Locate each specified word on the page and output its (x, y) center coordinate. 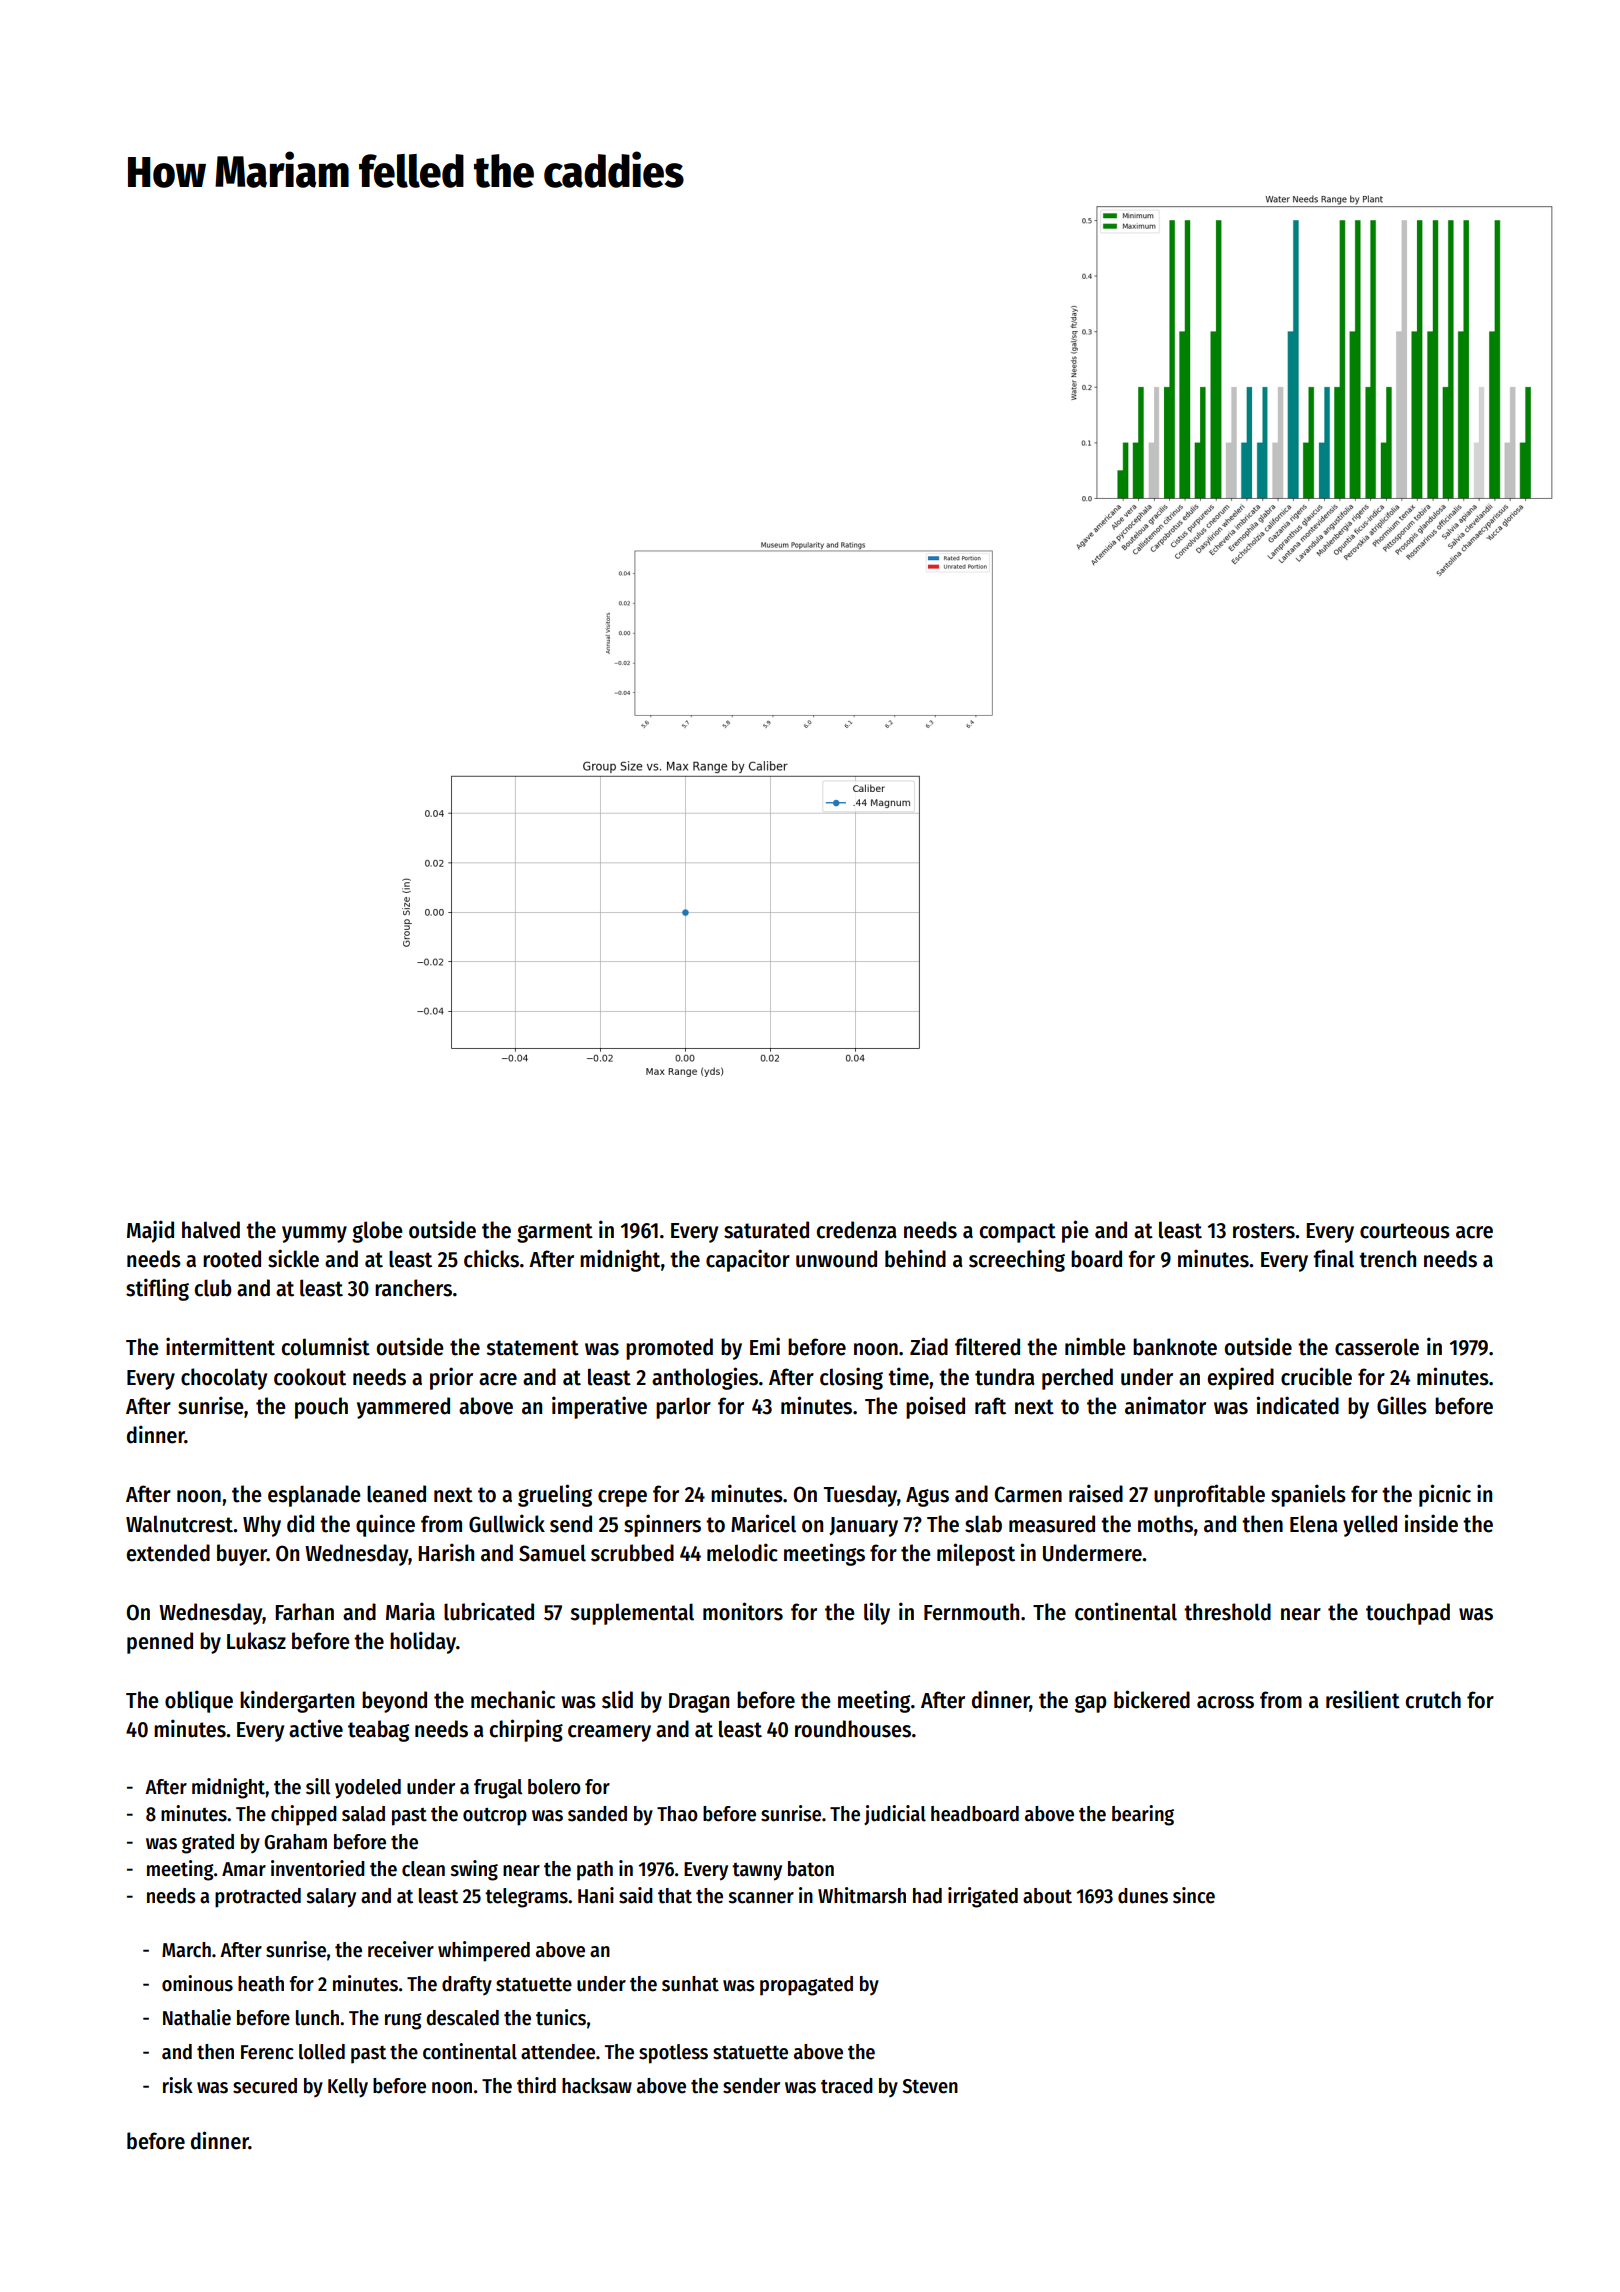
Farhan (304, 1612)
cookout (310, 1377)
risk (178, 2085)
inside (1431, 1523)
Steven (930, 2086)
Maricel (763, 1523)
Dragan (699, 1703)
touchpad (1408, 1614)
